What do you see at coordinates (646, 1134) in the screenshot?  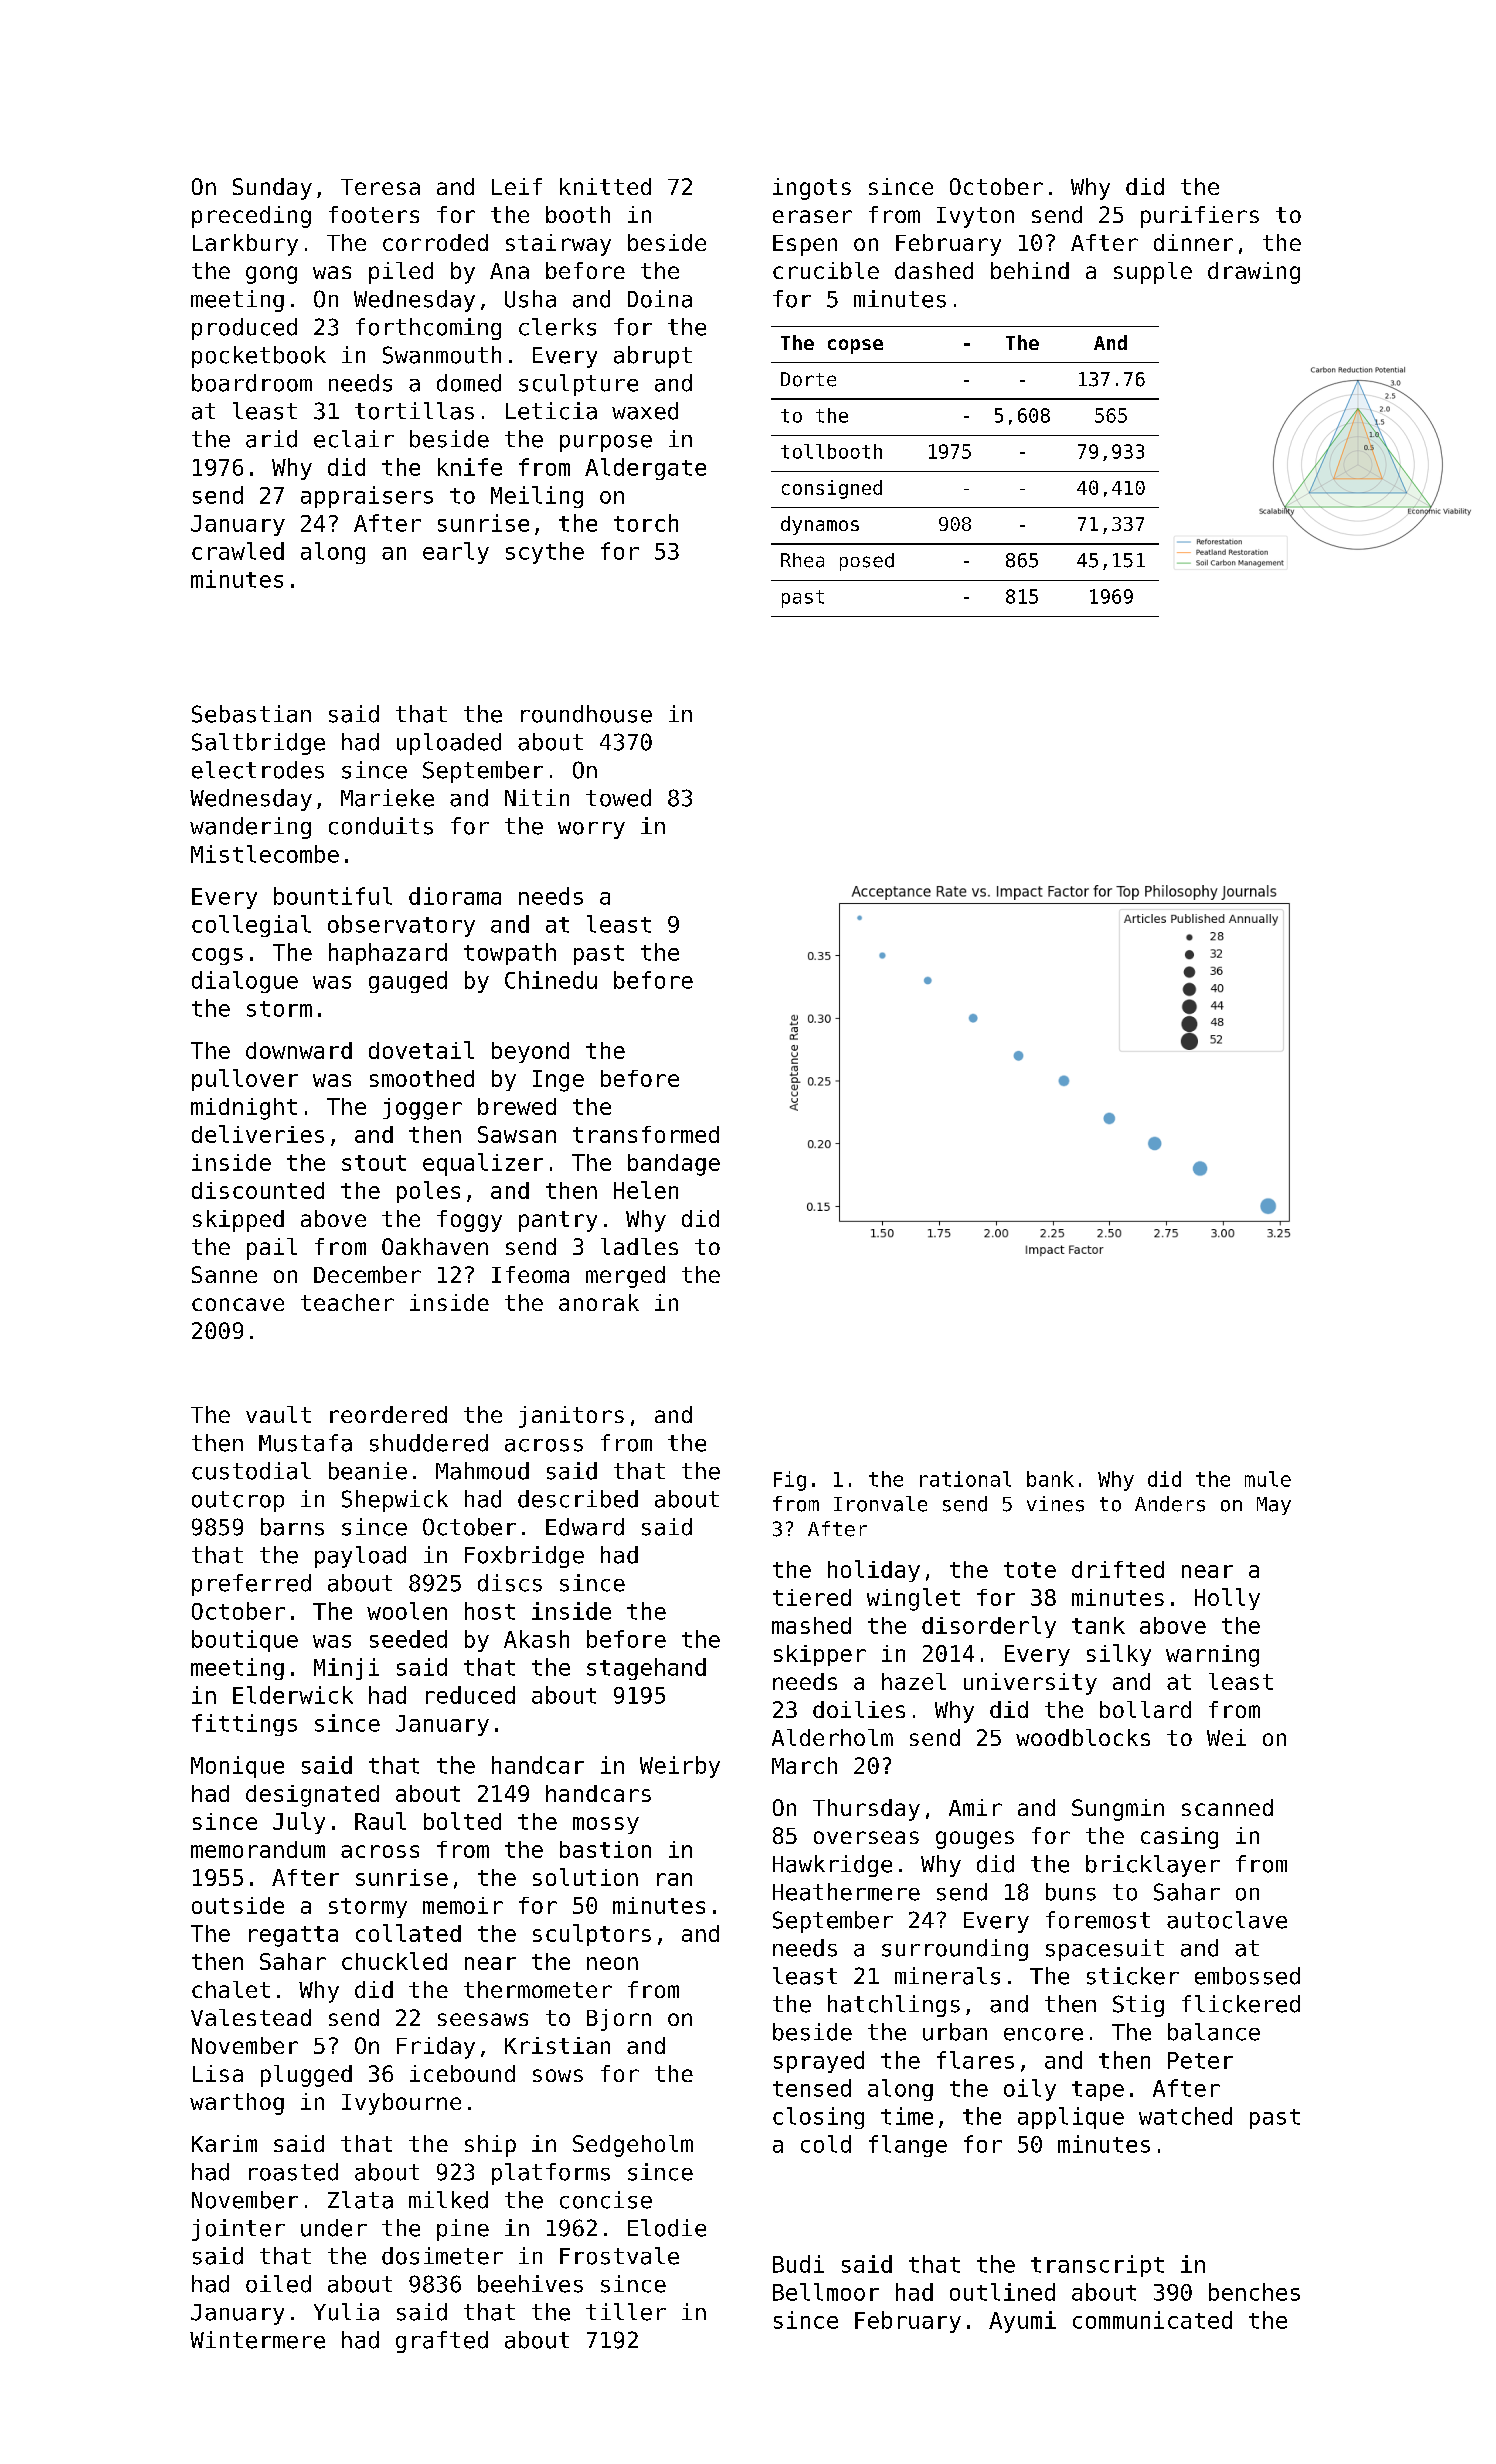 I see `transformed` at bounding box center [646, 1134].
